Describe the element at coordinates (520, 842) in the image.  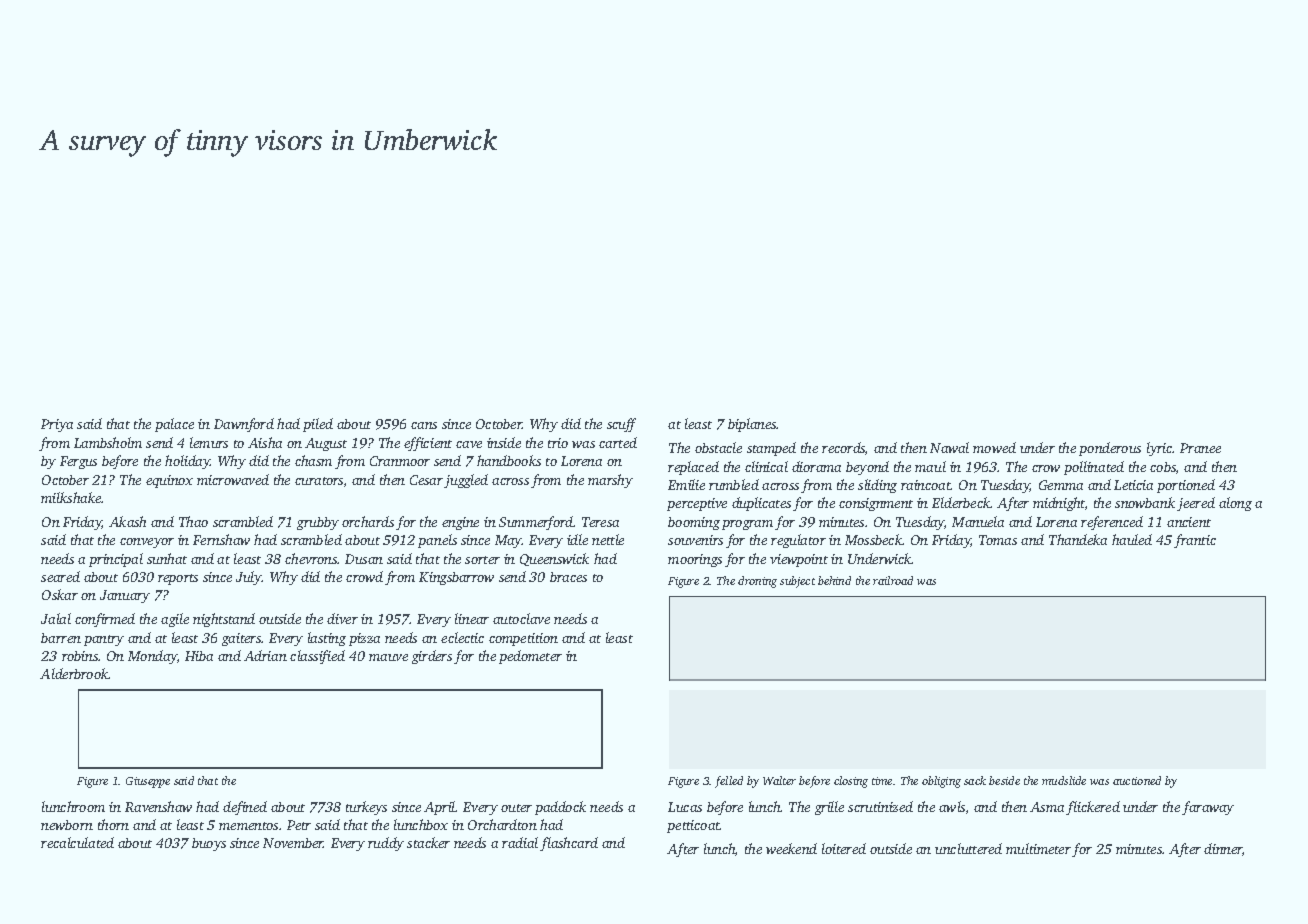
I see `radial` at that location.
